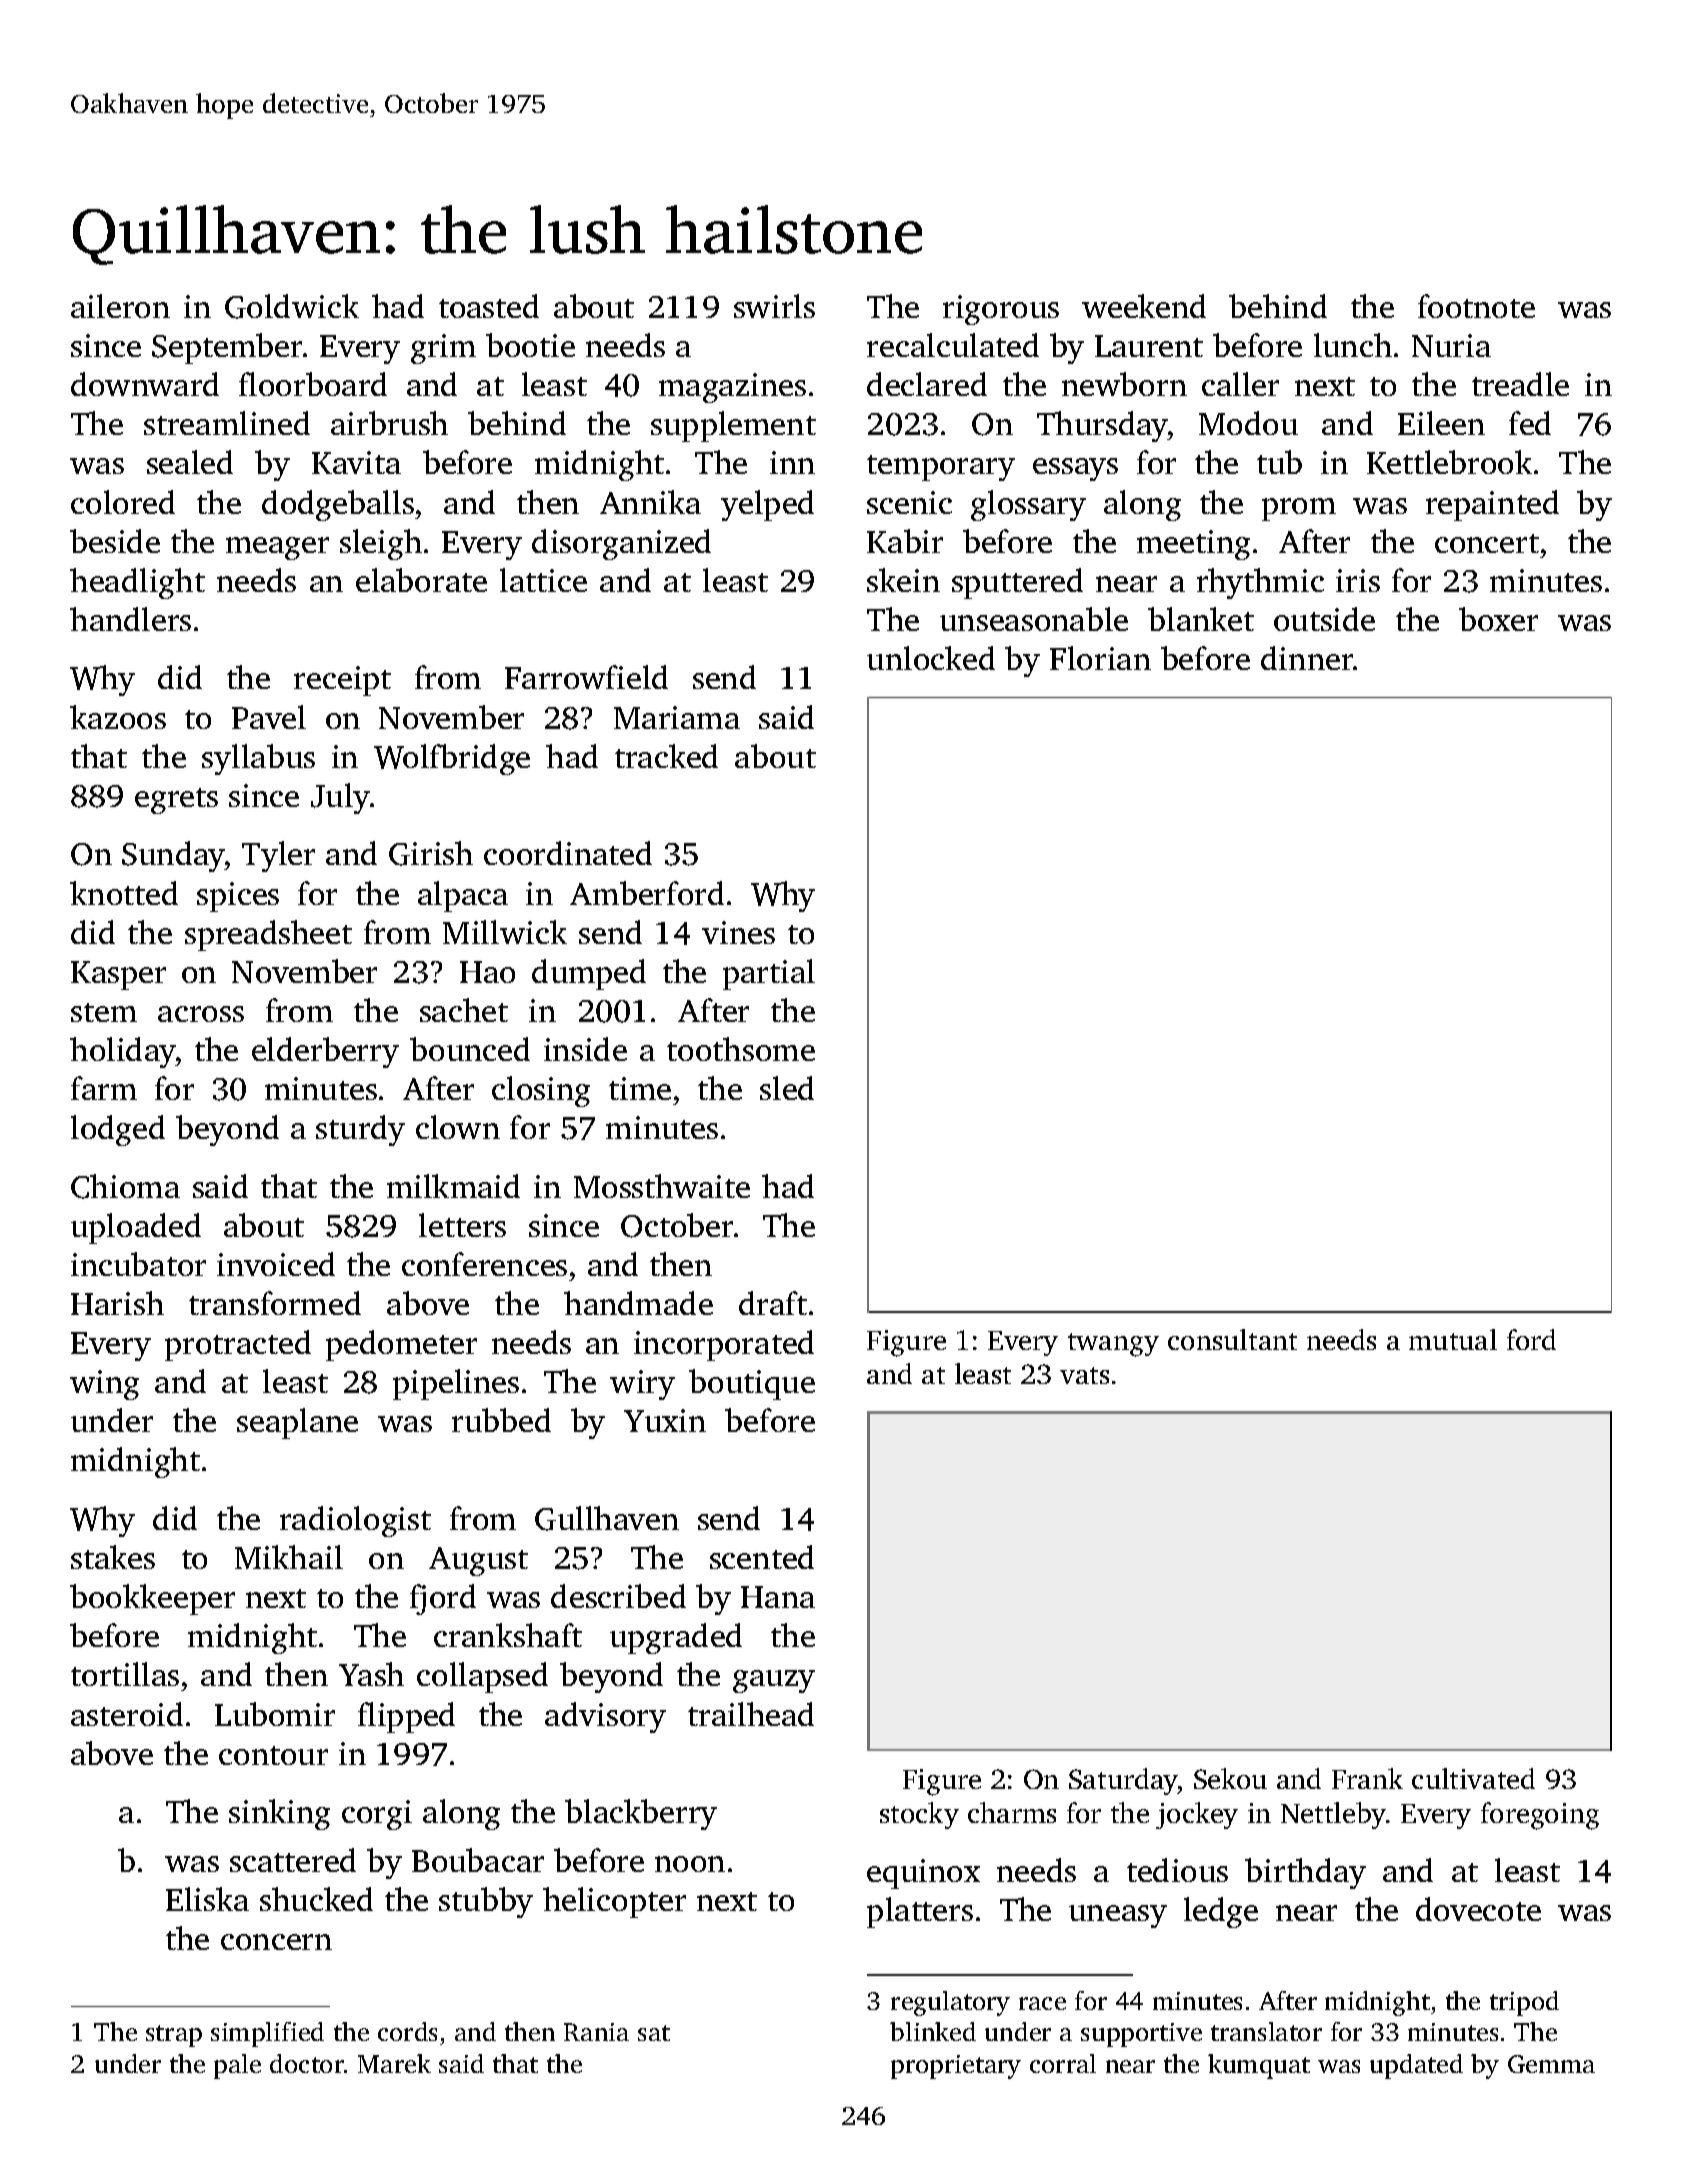  Describe the element at coordinates (307, 2063) in the screenshot. I see `doctor` at that location.
